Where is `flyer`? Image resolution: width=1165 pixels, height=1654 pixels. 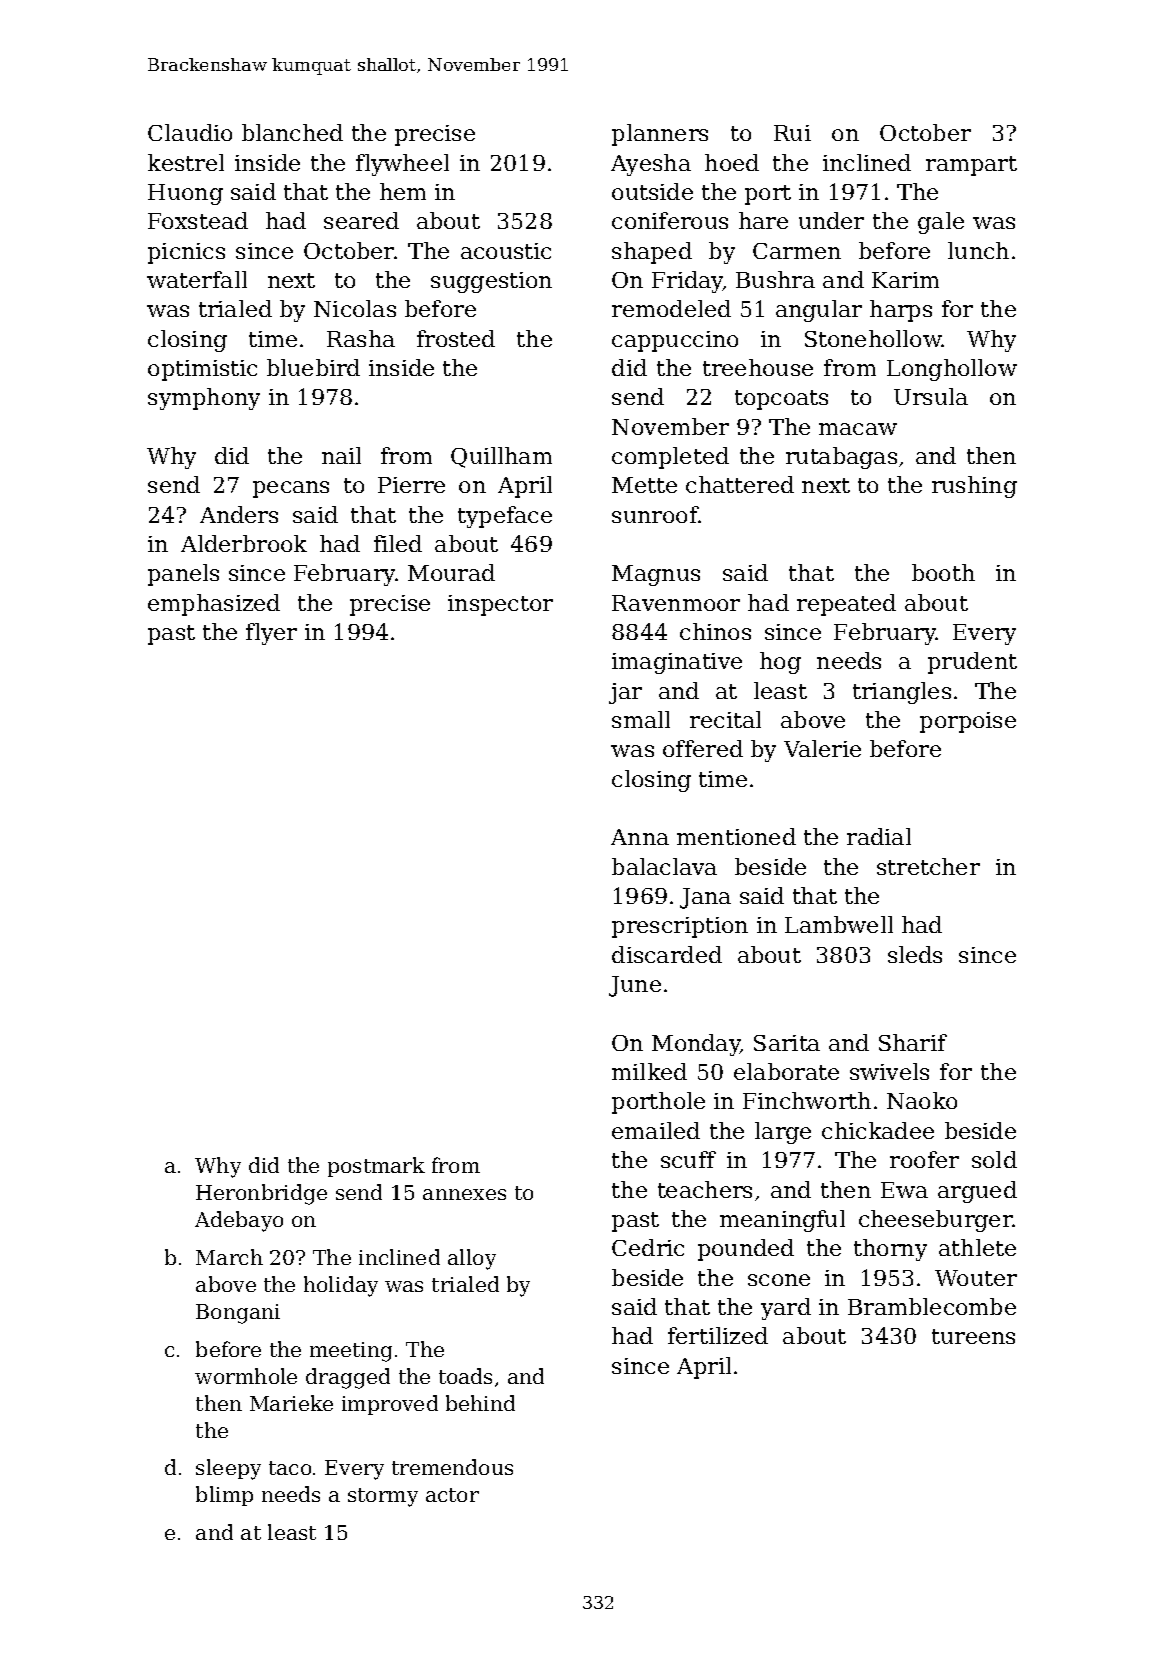 flyer is located at coordinates (271, 634).
